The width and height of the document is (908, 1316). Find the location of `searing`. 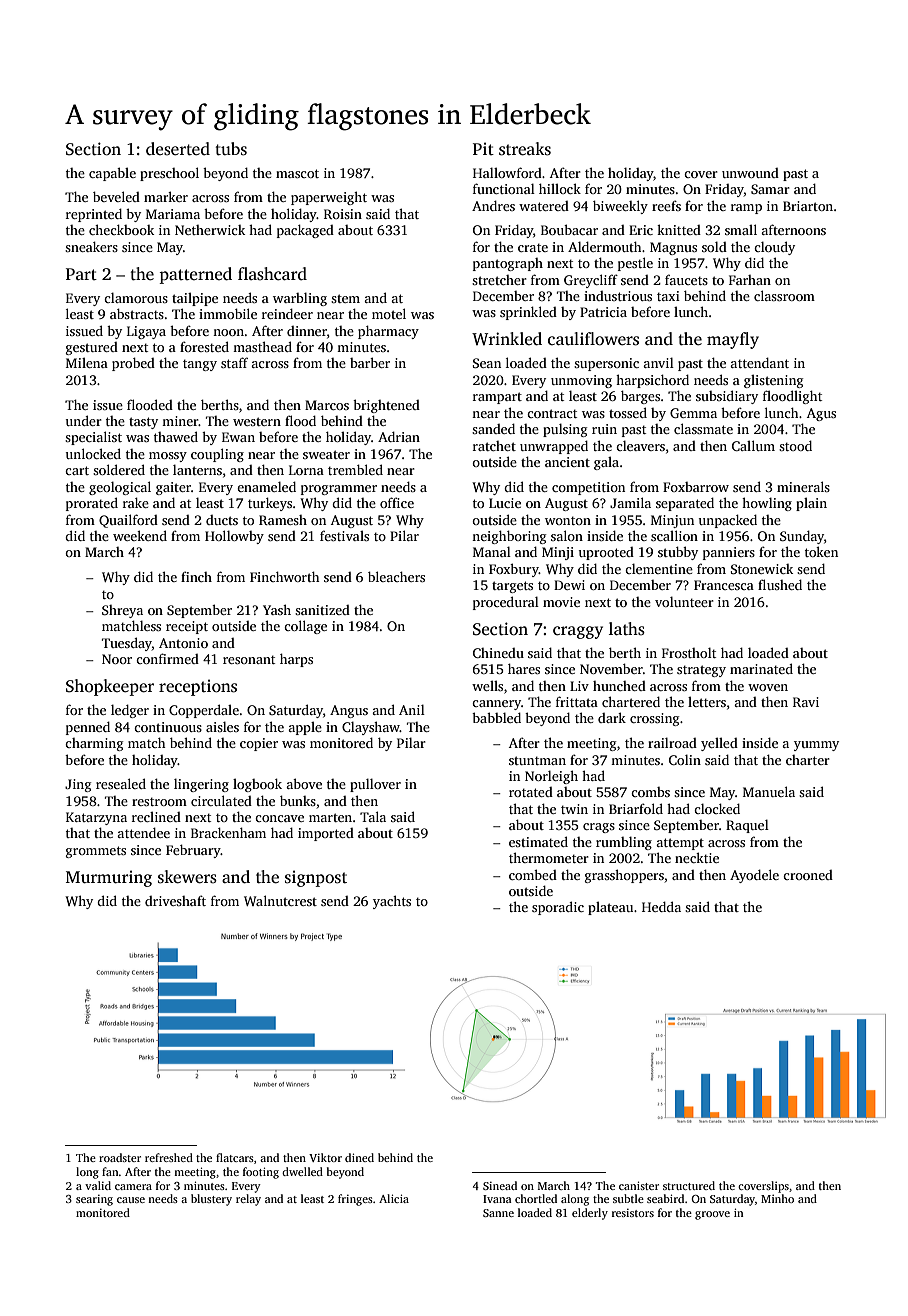

searing is located at coordinates (94, 1200).
